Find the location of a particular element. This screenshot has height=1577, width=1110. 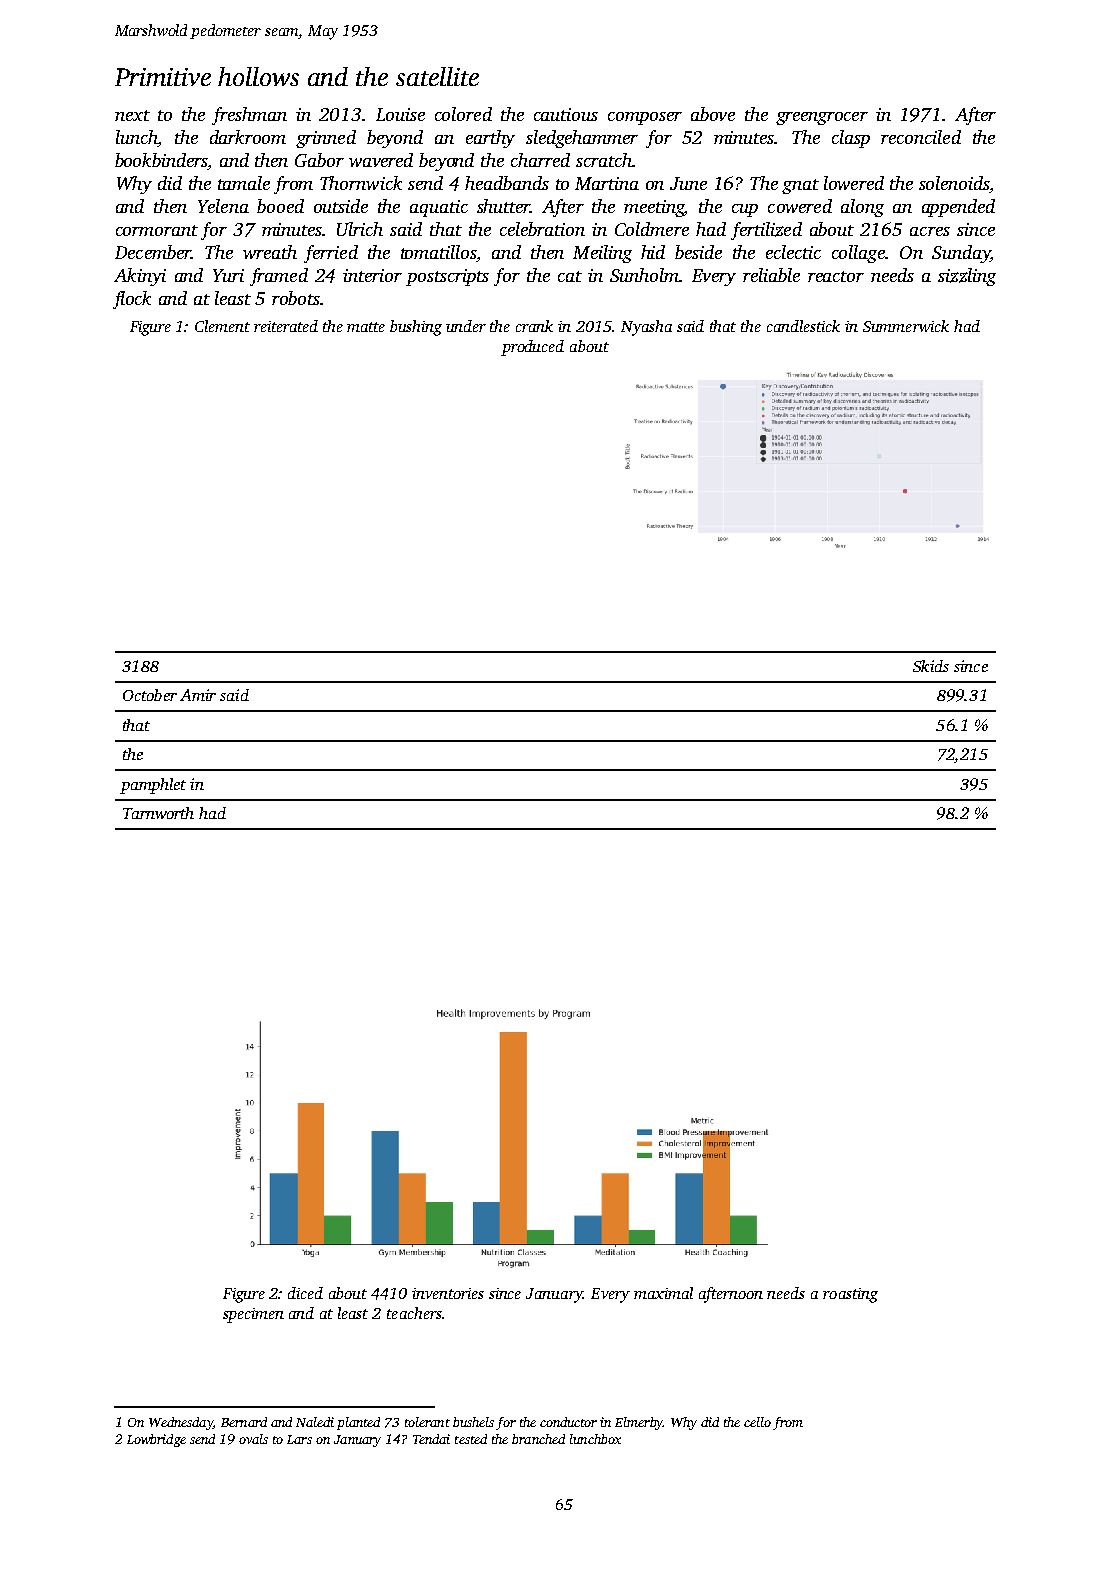

greengrocer is located at coordinates (822, 118).
